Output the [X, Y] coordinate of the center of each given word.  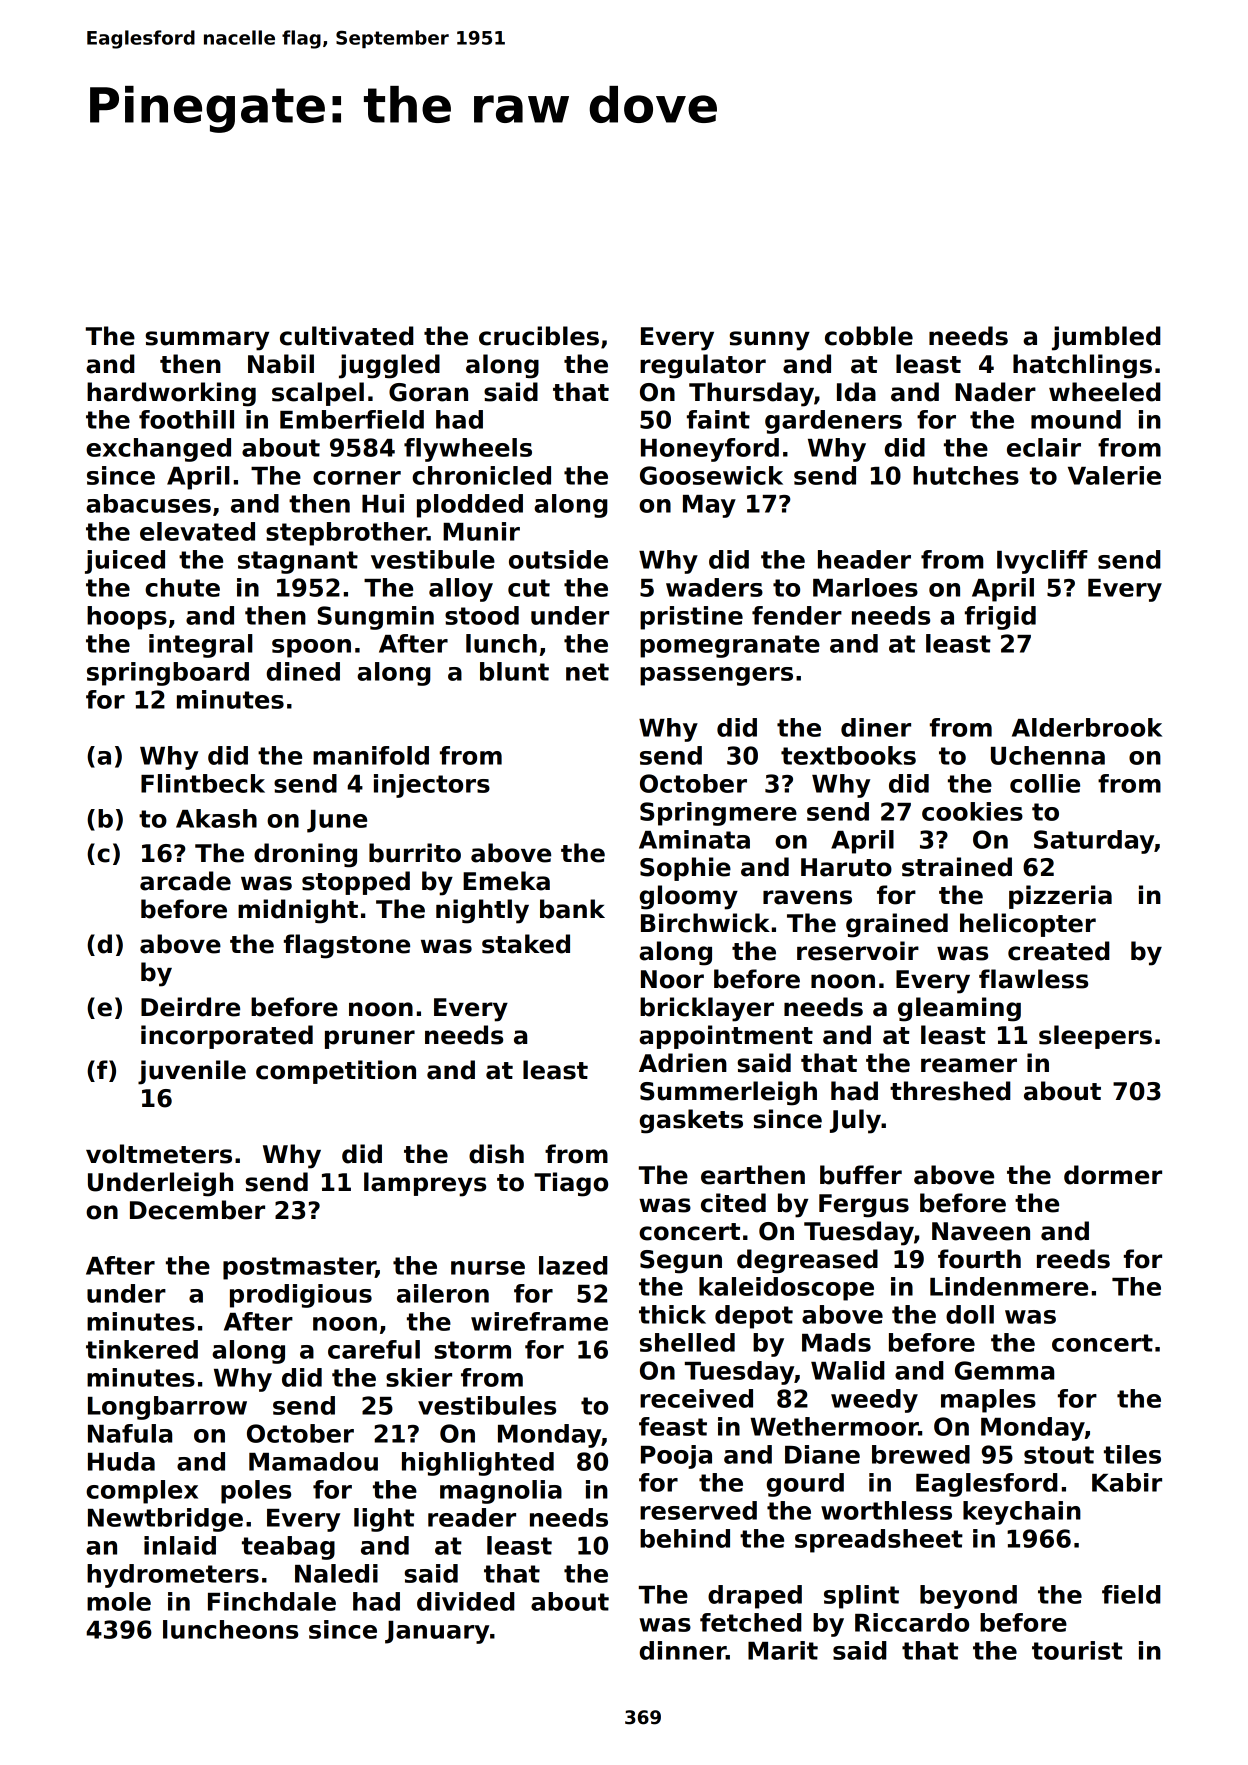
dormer [1113, 1175]
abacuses [148, 503]
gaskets [691, 1121]
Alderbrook [1087, 727]
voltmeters [159, 1154]
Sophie [685, 869]
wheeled [1105, 392]
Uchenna [1048, 755]
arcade [185, 881]
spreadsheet [879, 1541]
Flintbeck [203, 783]
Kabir [1127, 1482]
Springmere [718, 814]
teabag [288, 1548]
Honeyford [710, 450]
